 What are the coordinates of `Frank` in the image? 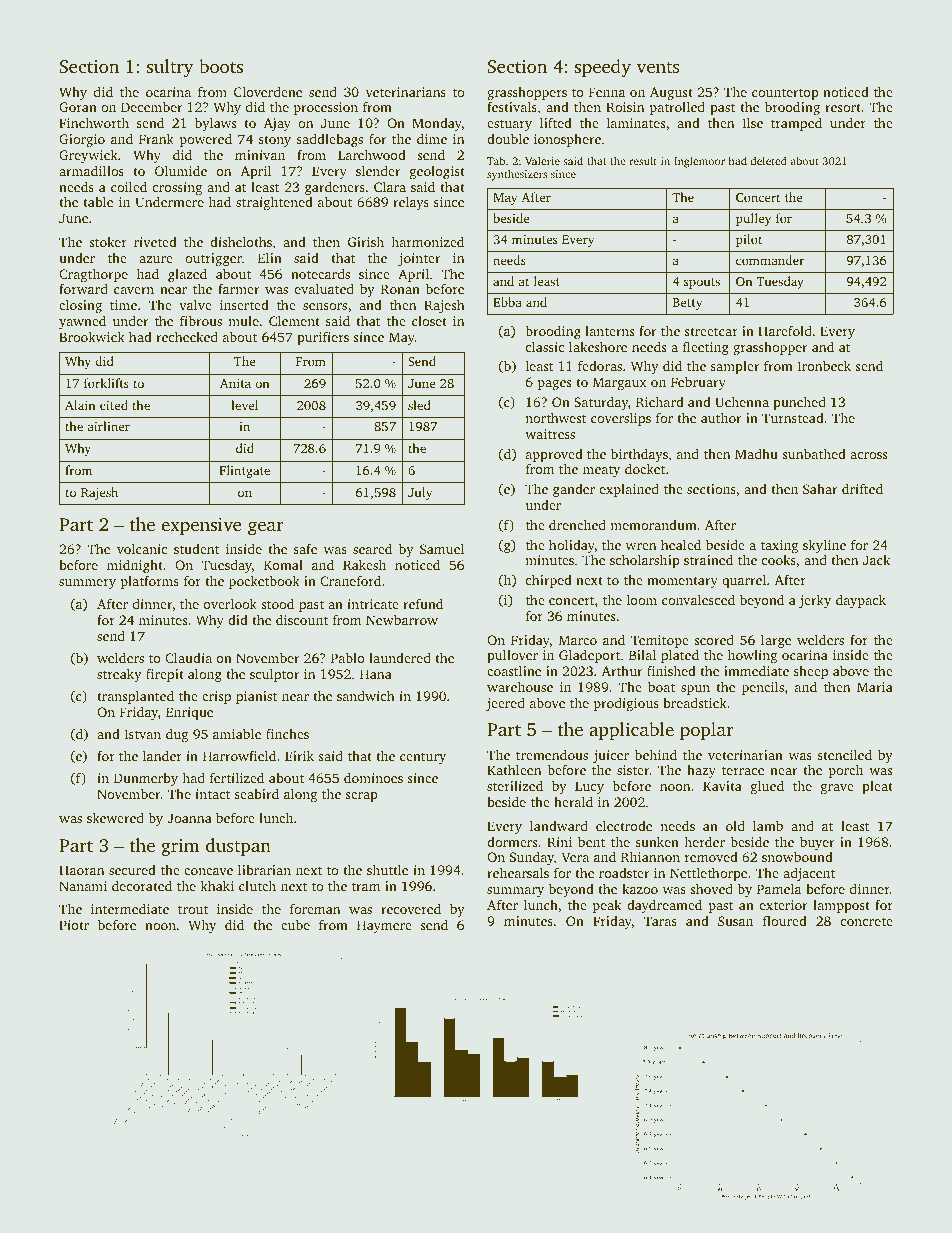 It's located at (156, 138).
